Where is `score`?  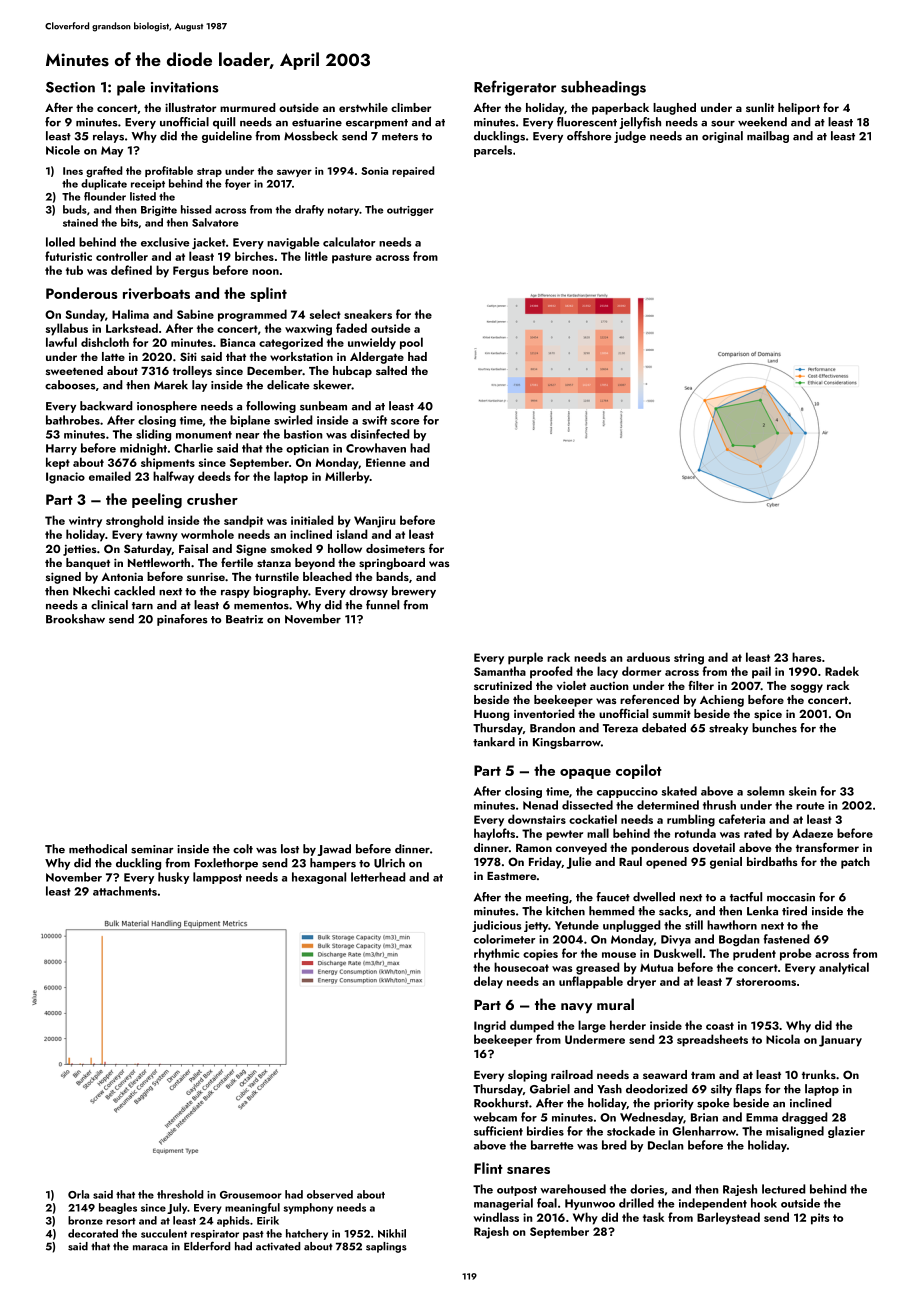 score is located at coordinates (405, 422).
